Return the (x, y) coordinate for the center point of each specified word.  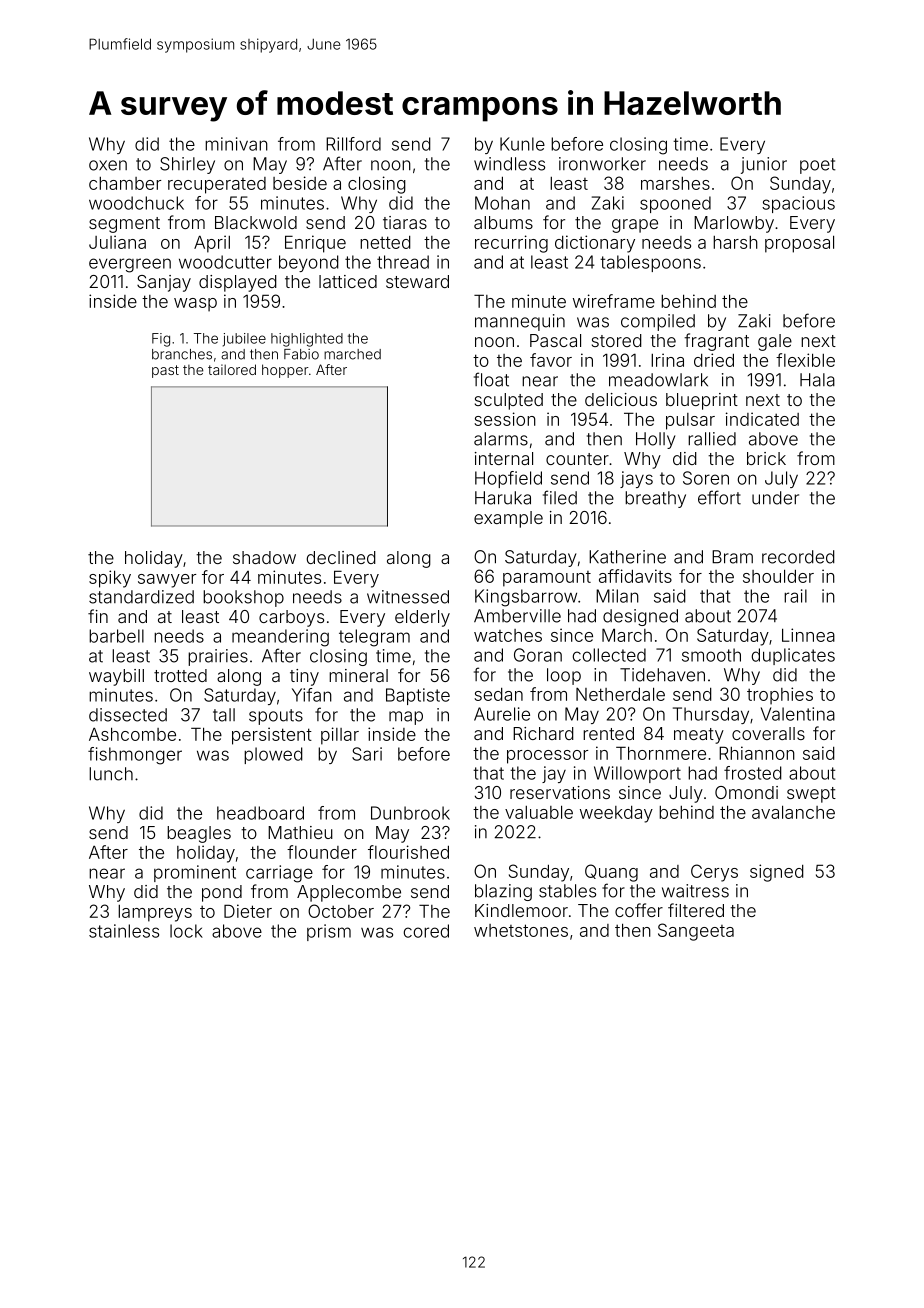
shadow (264, 557)
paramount (547, 579)
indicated (762, 419)
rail (795, 596)
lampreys (155, 913)
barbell (116, 636)
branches (182, 354)
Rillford (353, 144)
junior (764, 165)
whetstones (521, 930)
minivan (236, 144)
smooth (711, 655)
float (491, 379)
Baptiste (418, 696)
